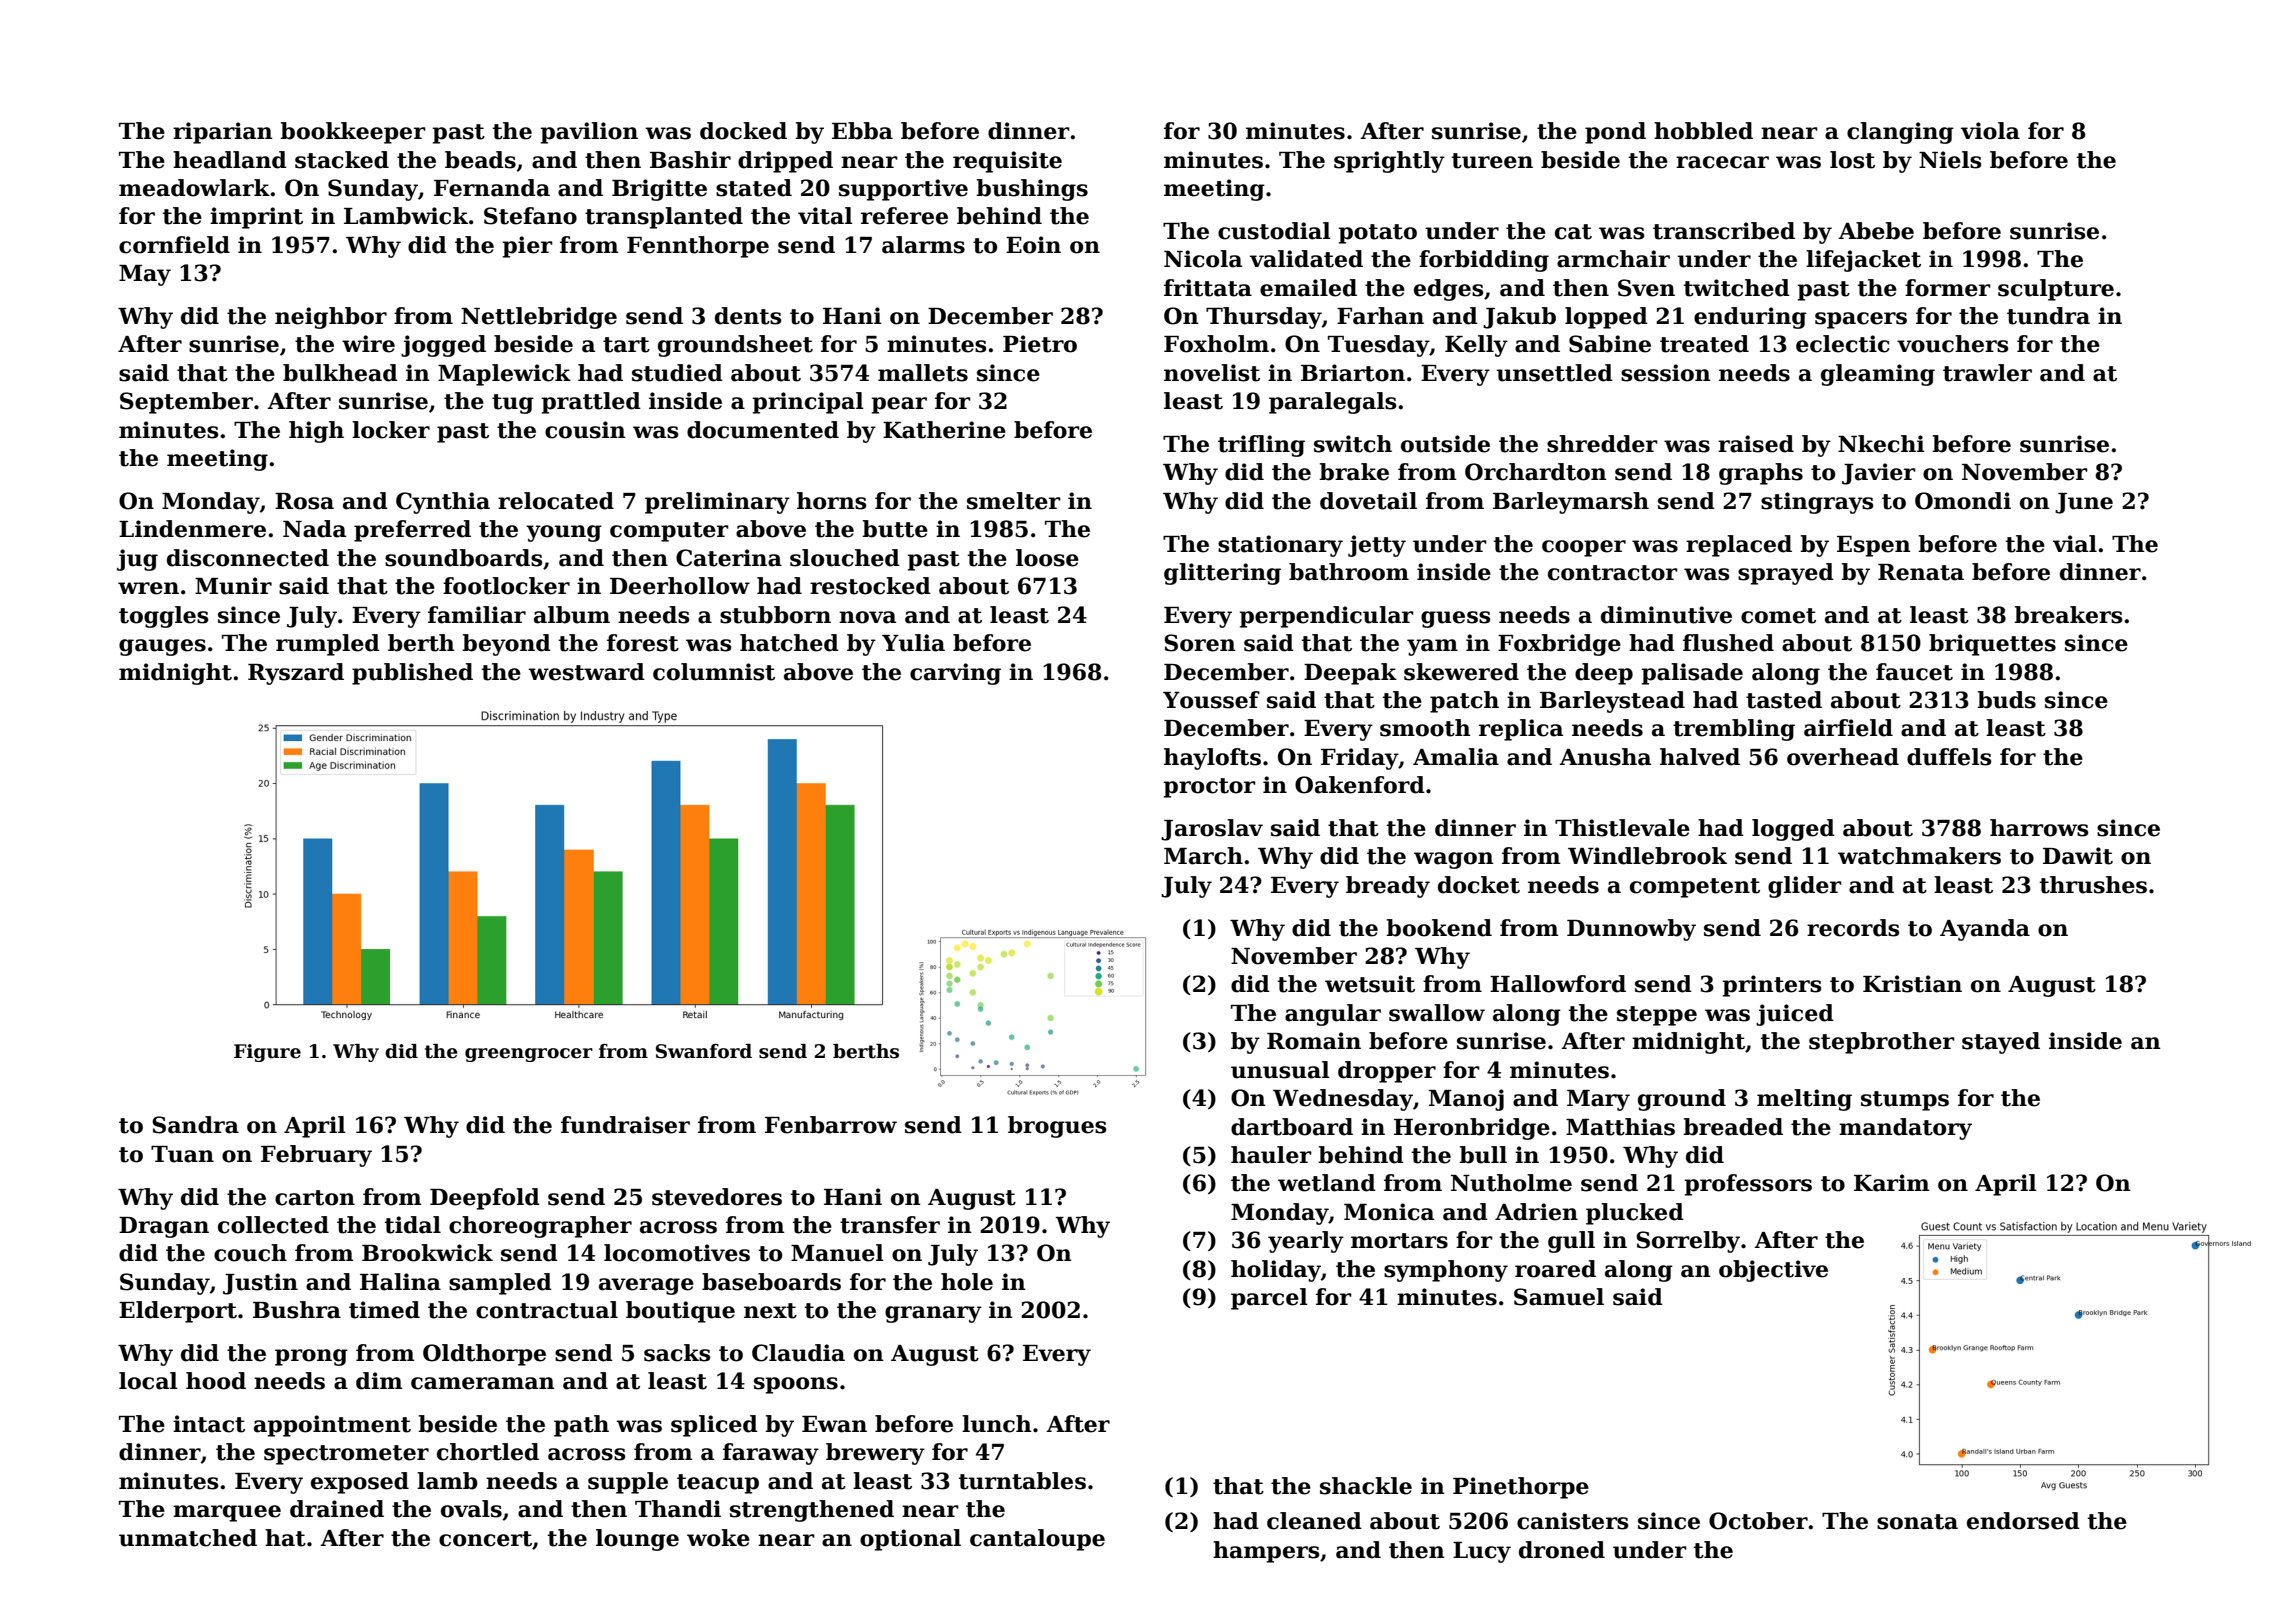  What do you see at coordinates (194, 188) in the screenshot?
I see `meadowlark` at bounding box center [194, 188].
